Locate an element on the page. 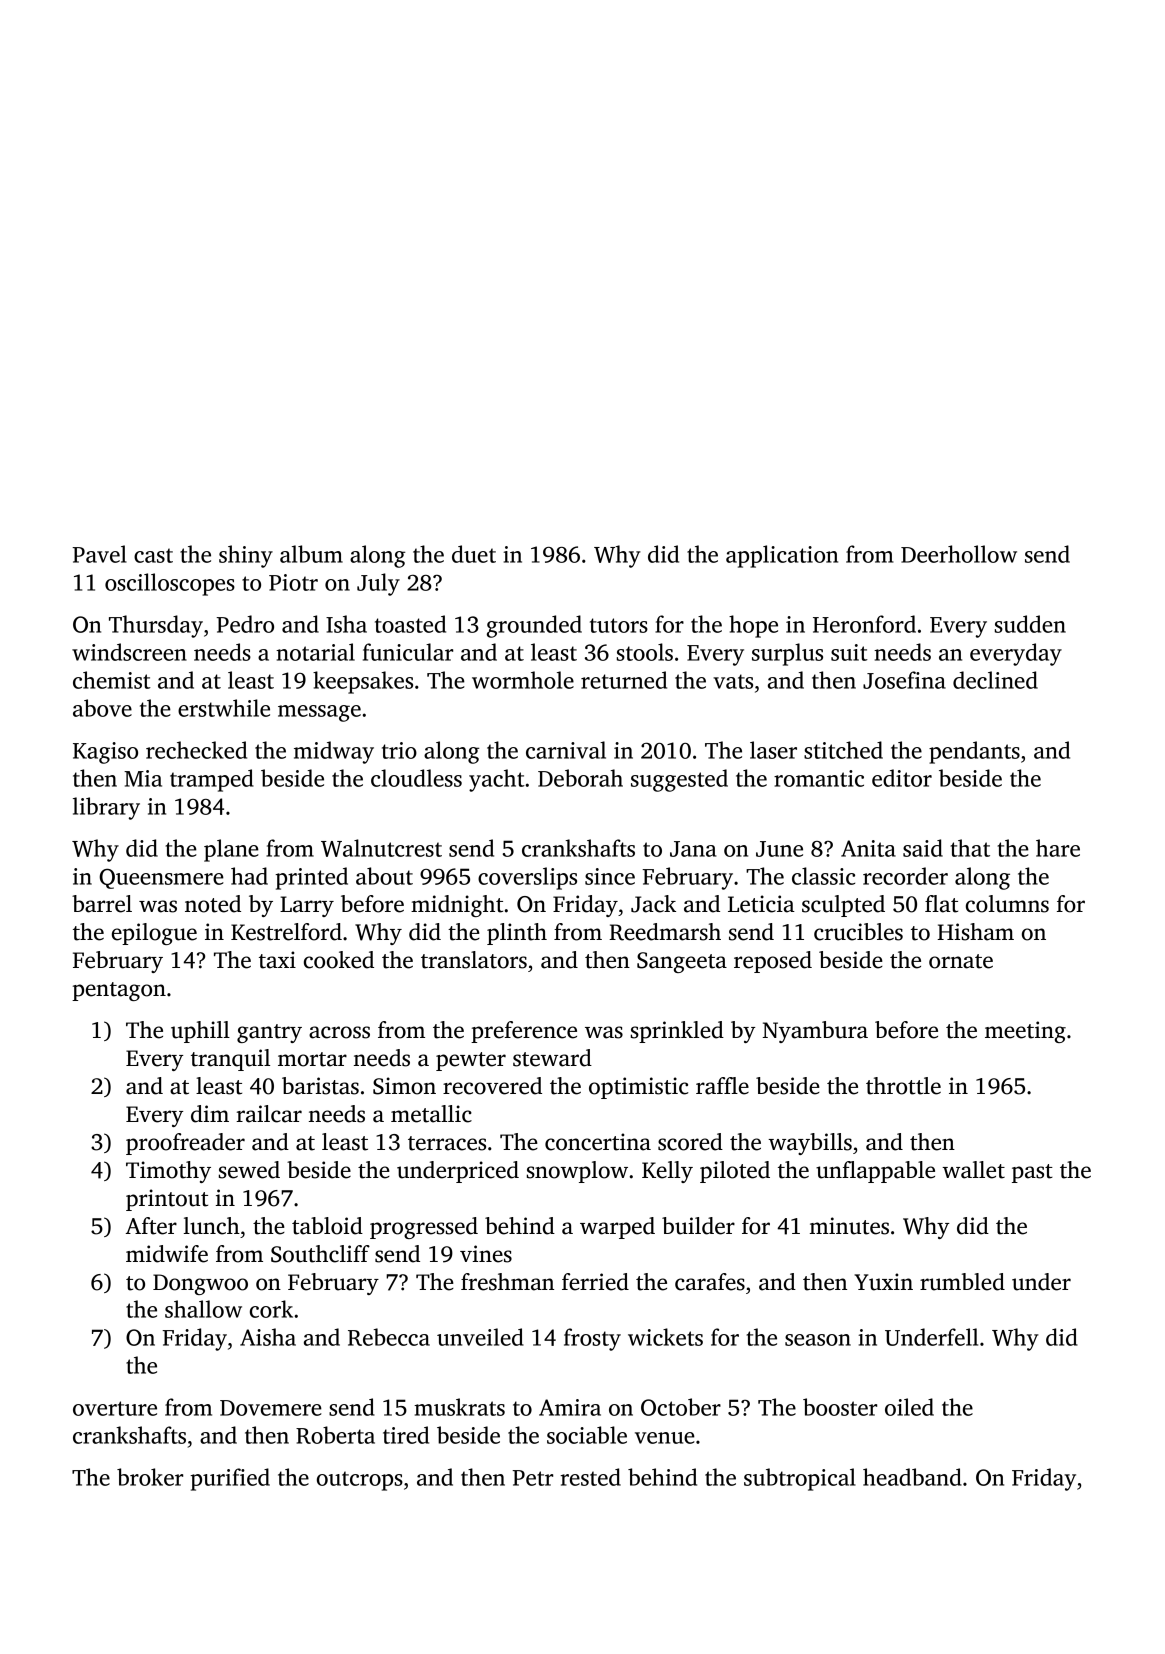 The width and height of the page is (1165, 1654). Deerhollow is located at coordinates (959, 554).
